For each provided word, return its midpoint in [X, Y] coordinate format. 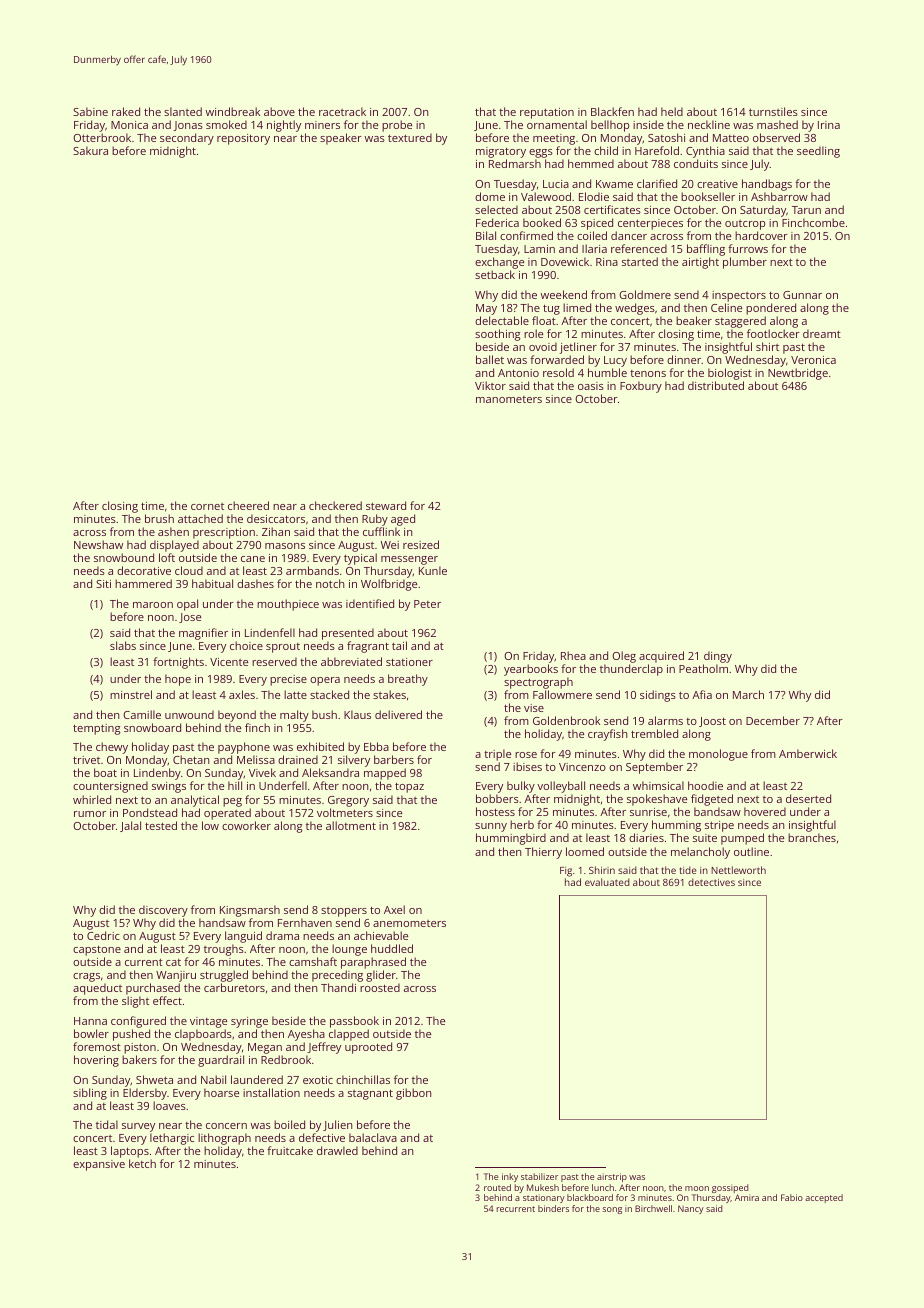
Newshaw [98, 544]
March [748, 694]
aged [403, 520]
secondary [187, 139]
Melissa [256, 759]
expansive [99, 1165]
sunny [491, 828]
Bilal [486, 235]
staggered [740, 322]
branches [812, 838]
